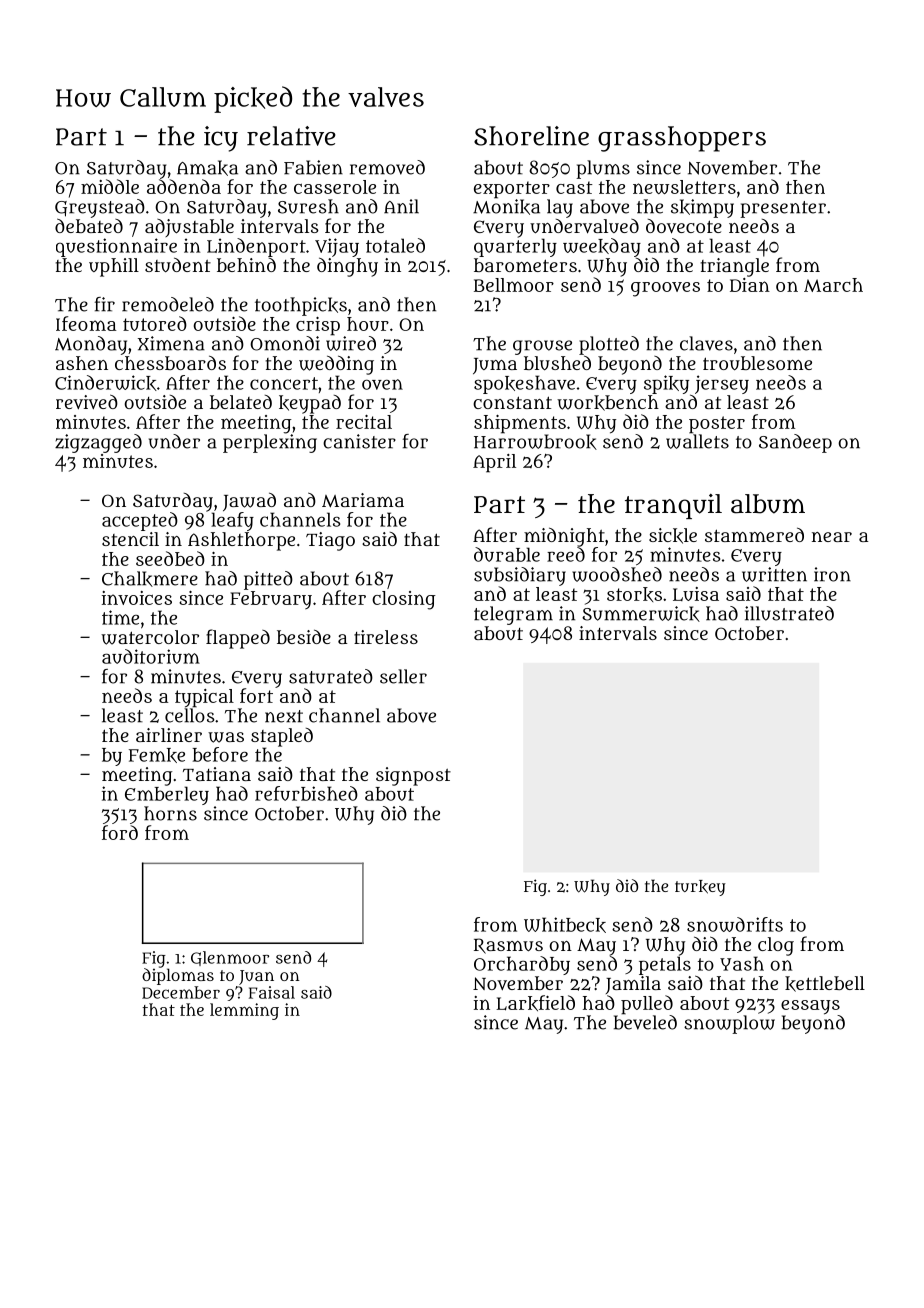 The height and width of the screenshot is (1308, 924). What do you see at coordinates (603, 169) in the screenshot?
I see `plums` at bounding box center [603, 169].
